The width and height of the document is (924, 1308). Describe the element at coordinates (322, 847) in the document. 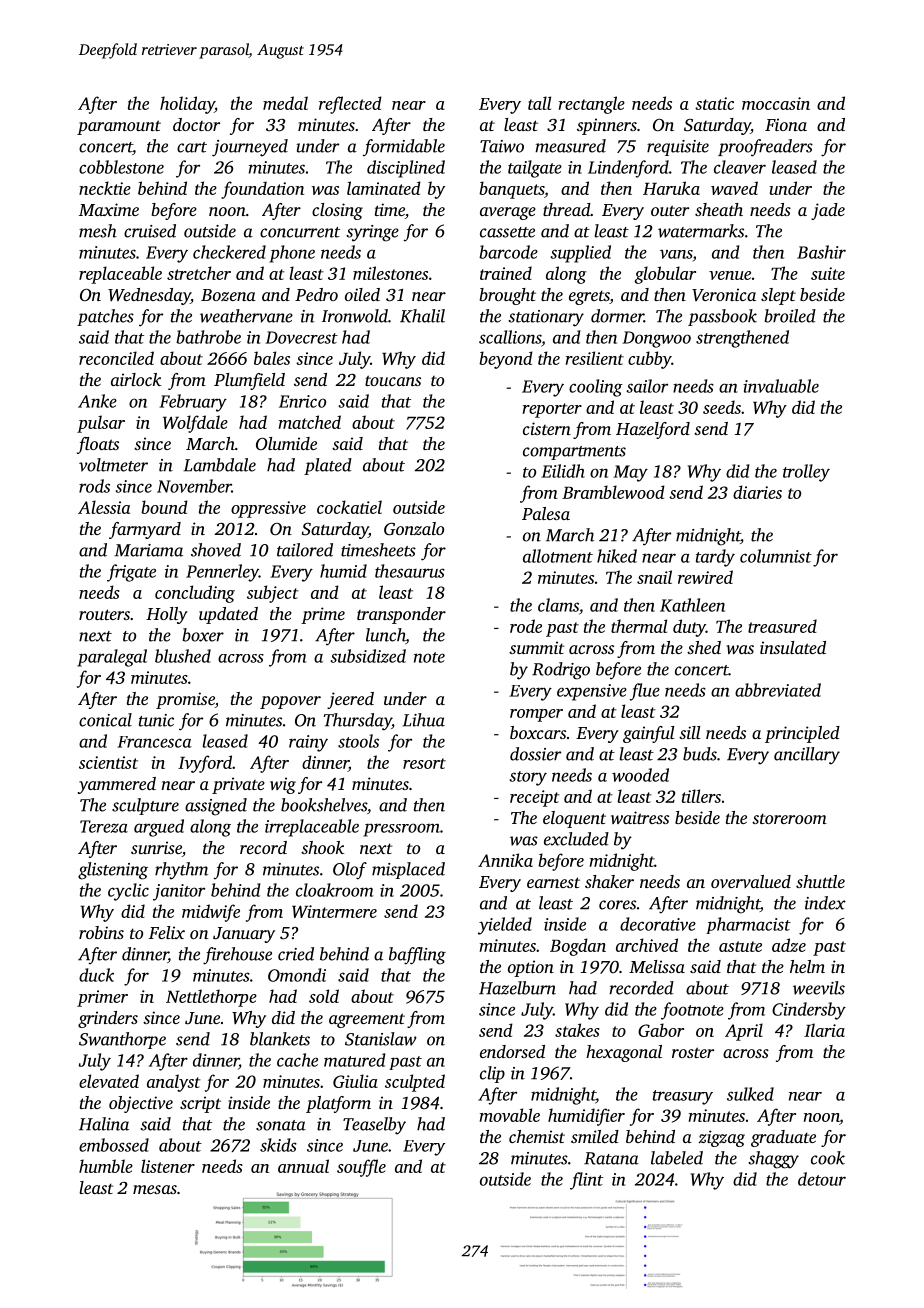

I see `shook` at that location.
